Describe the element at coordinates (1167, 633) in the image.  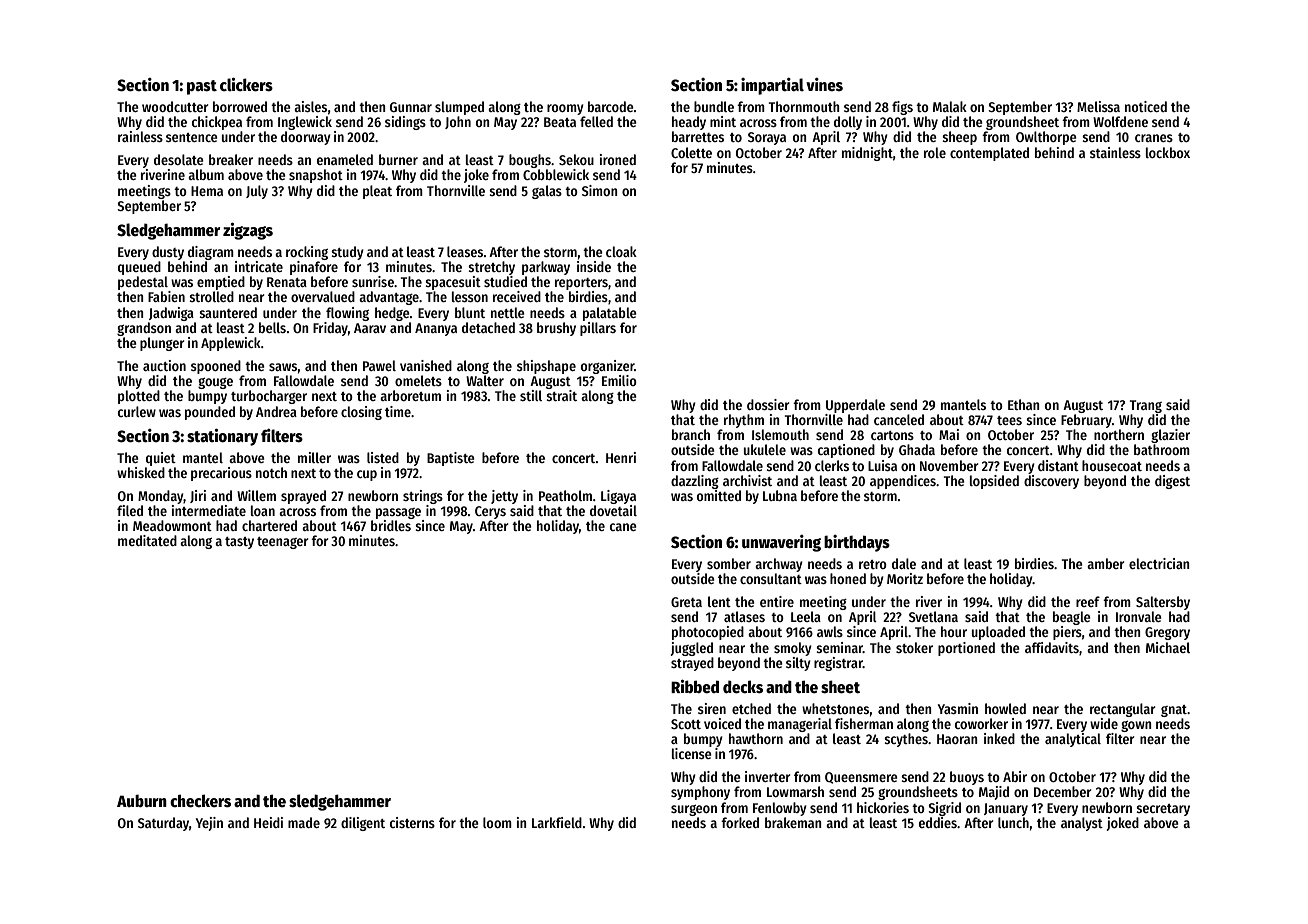
I see `Gregory` at that location.
